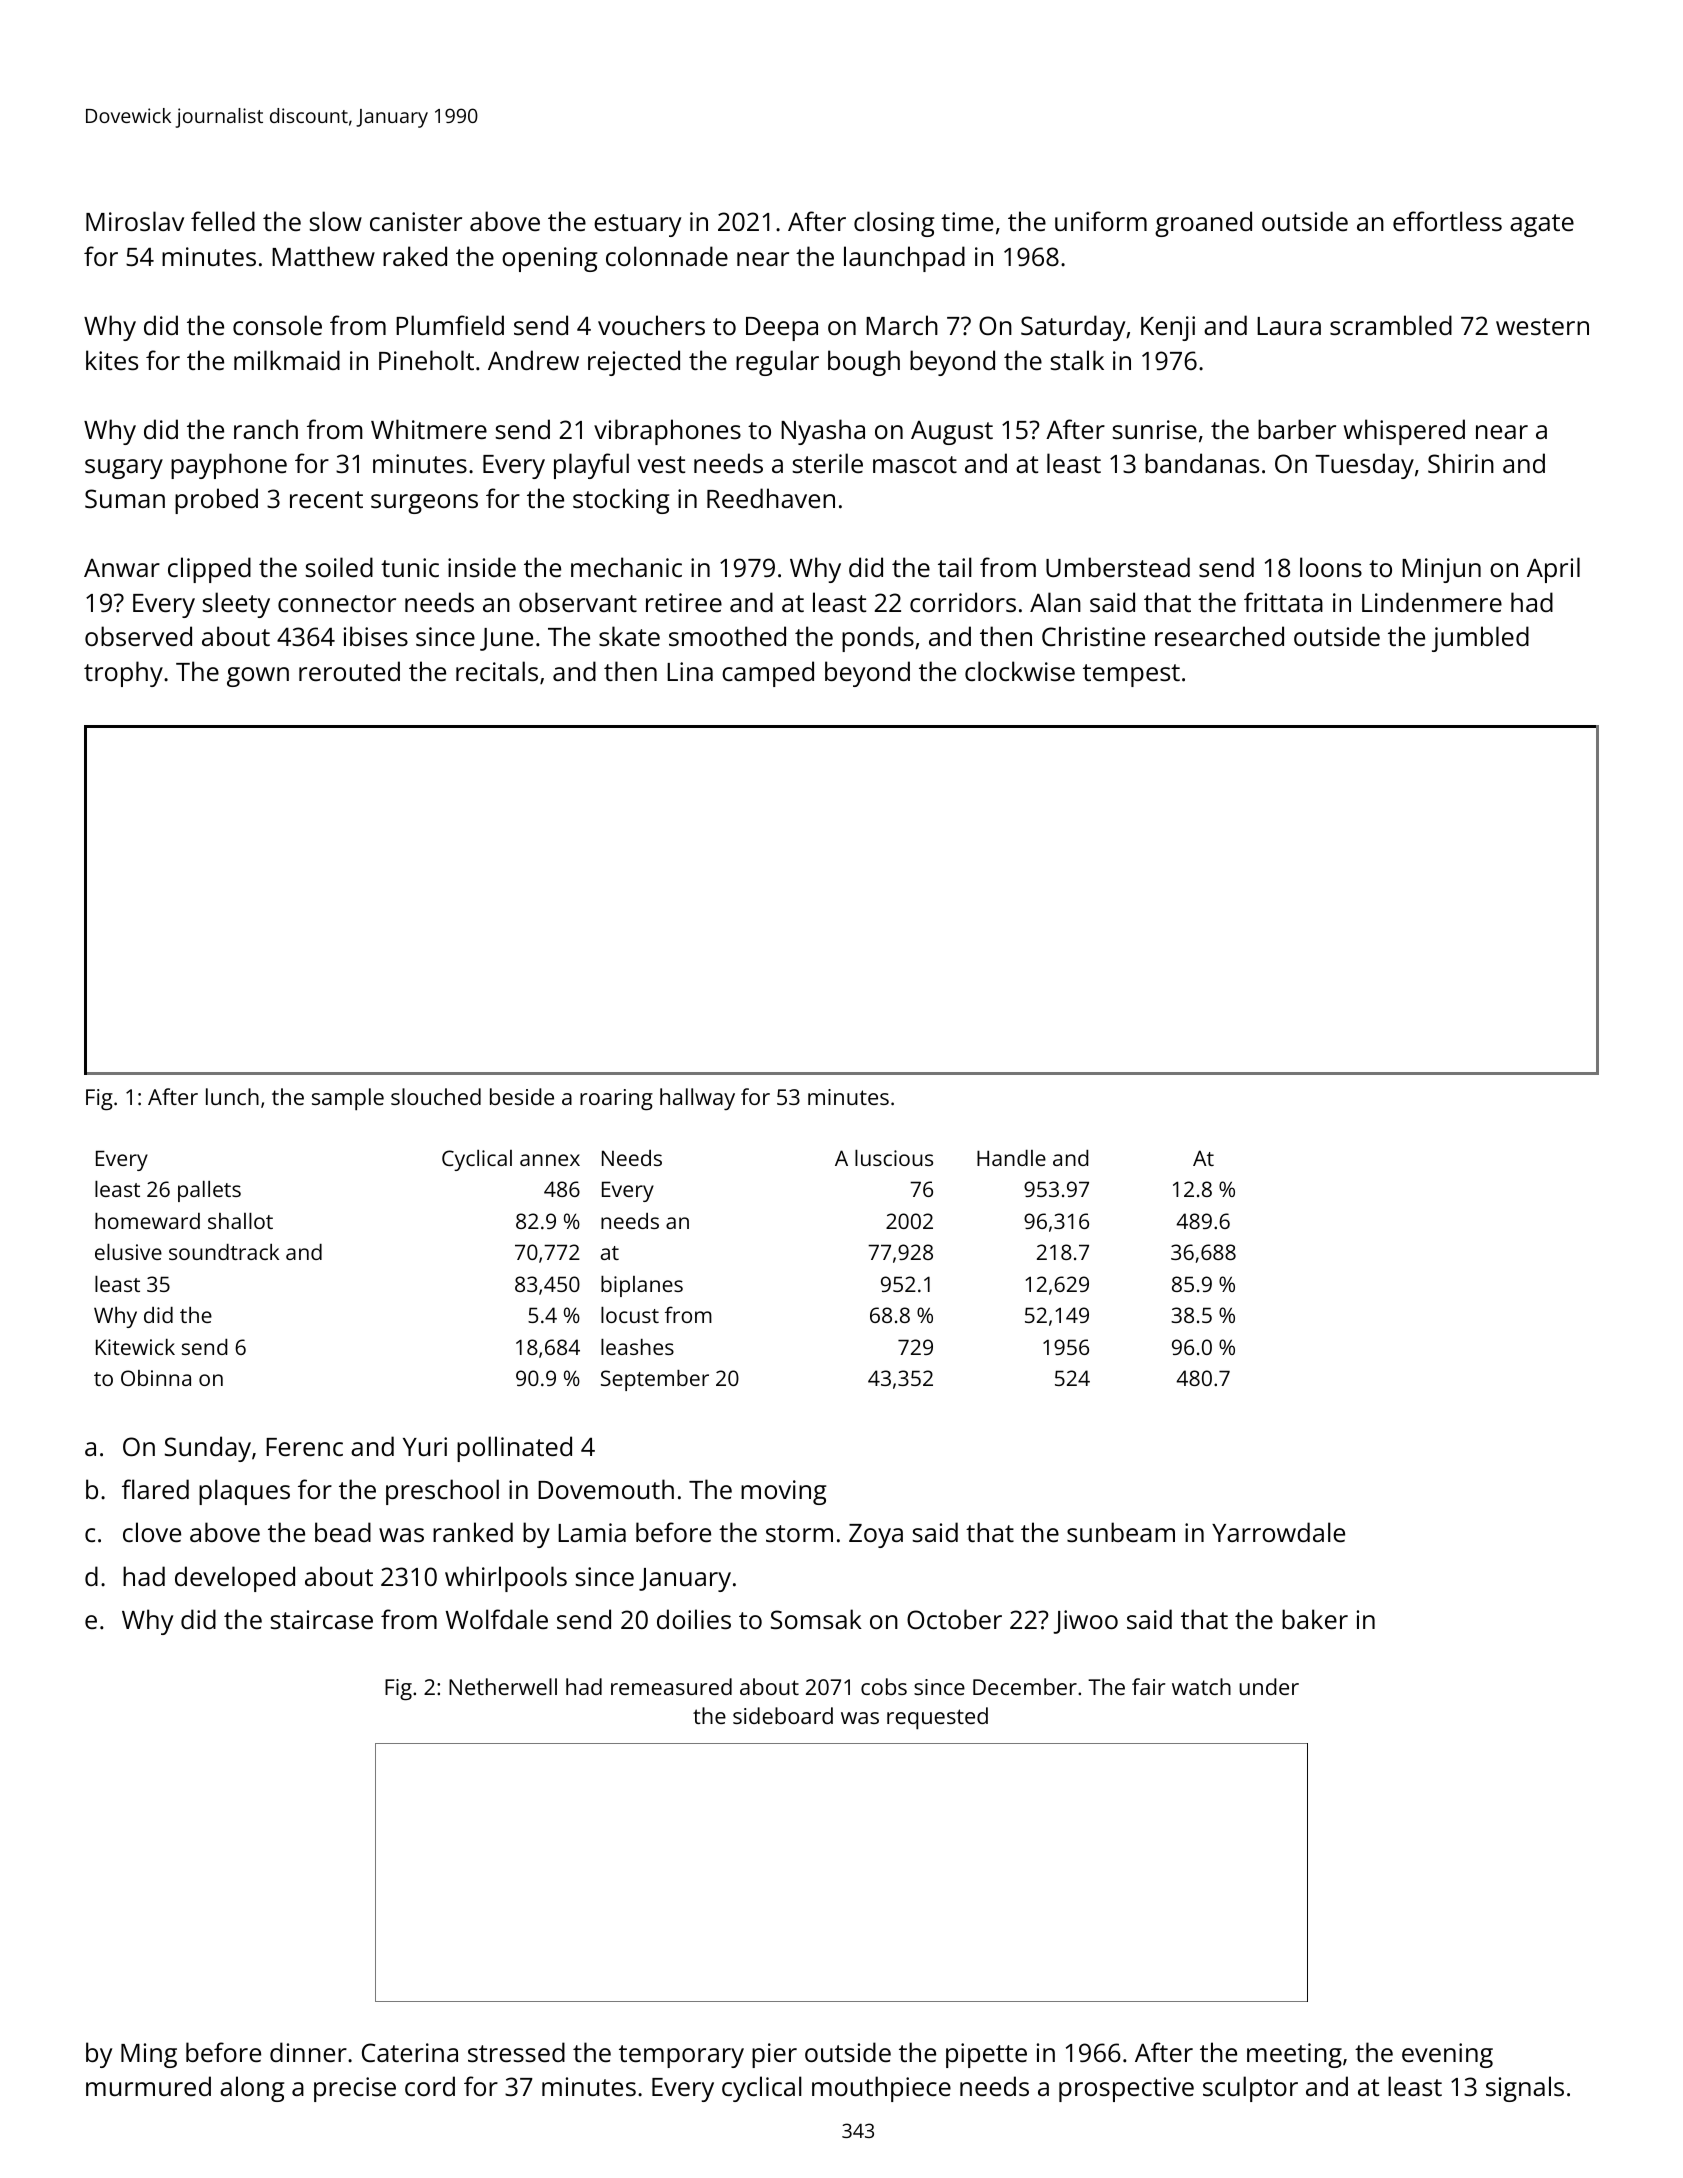 The height and width of the screenshot is (2178, 1683). I want to click on vouchers, so click(651, 325).
